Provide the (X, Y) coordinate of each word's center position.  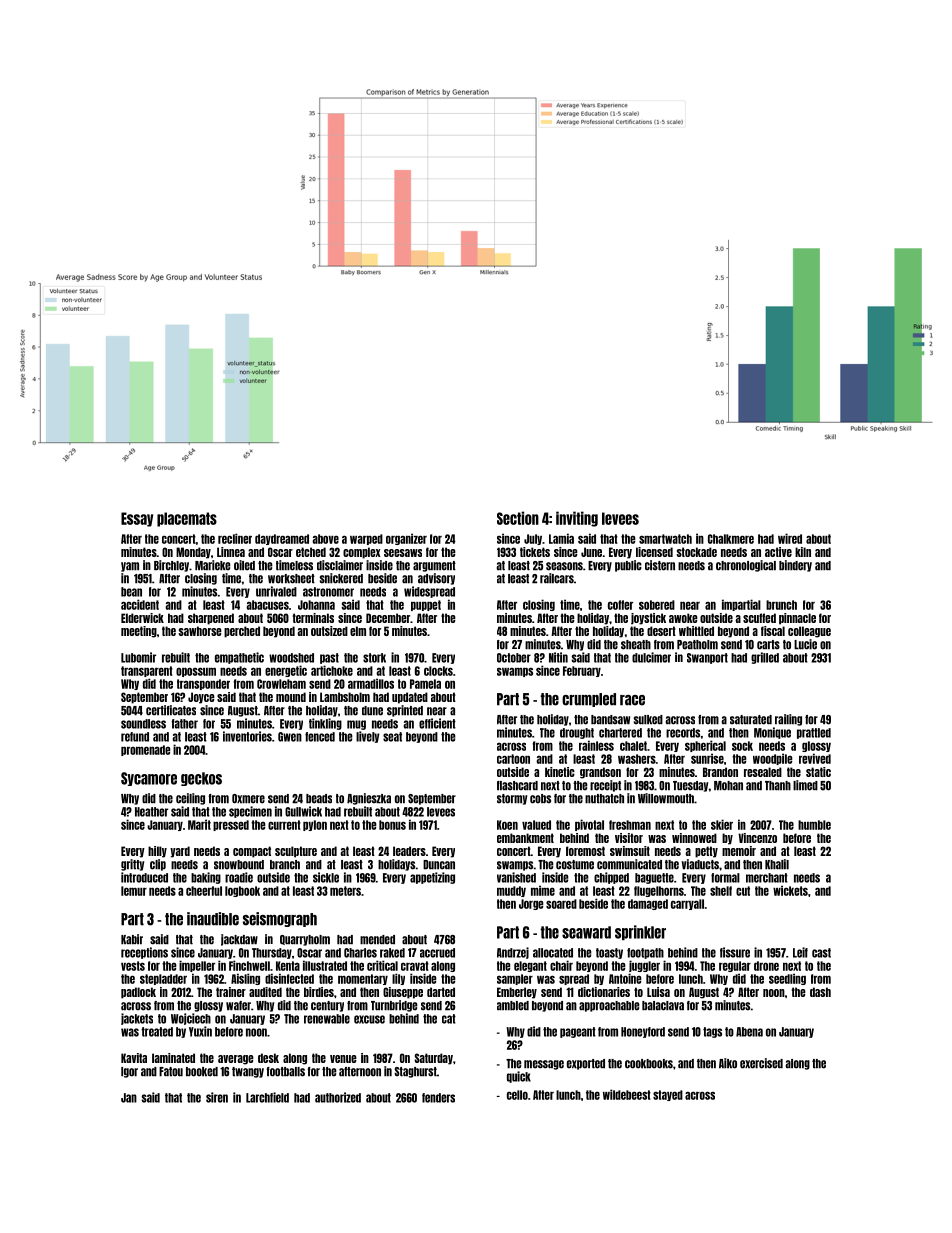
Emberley (517, 993)
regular (735, 966)
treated (157, 1032)
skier (722, 824)
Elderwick (142, 618)
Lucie (805, 644)
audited (265, 992)
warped (366, 539)
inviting (577, 519)
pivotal (589, 825)
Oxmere (248, 799)
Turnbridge (394, 1006)
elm (358, 631)
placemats (187, 519)
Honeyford (643, 1032)
